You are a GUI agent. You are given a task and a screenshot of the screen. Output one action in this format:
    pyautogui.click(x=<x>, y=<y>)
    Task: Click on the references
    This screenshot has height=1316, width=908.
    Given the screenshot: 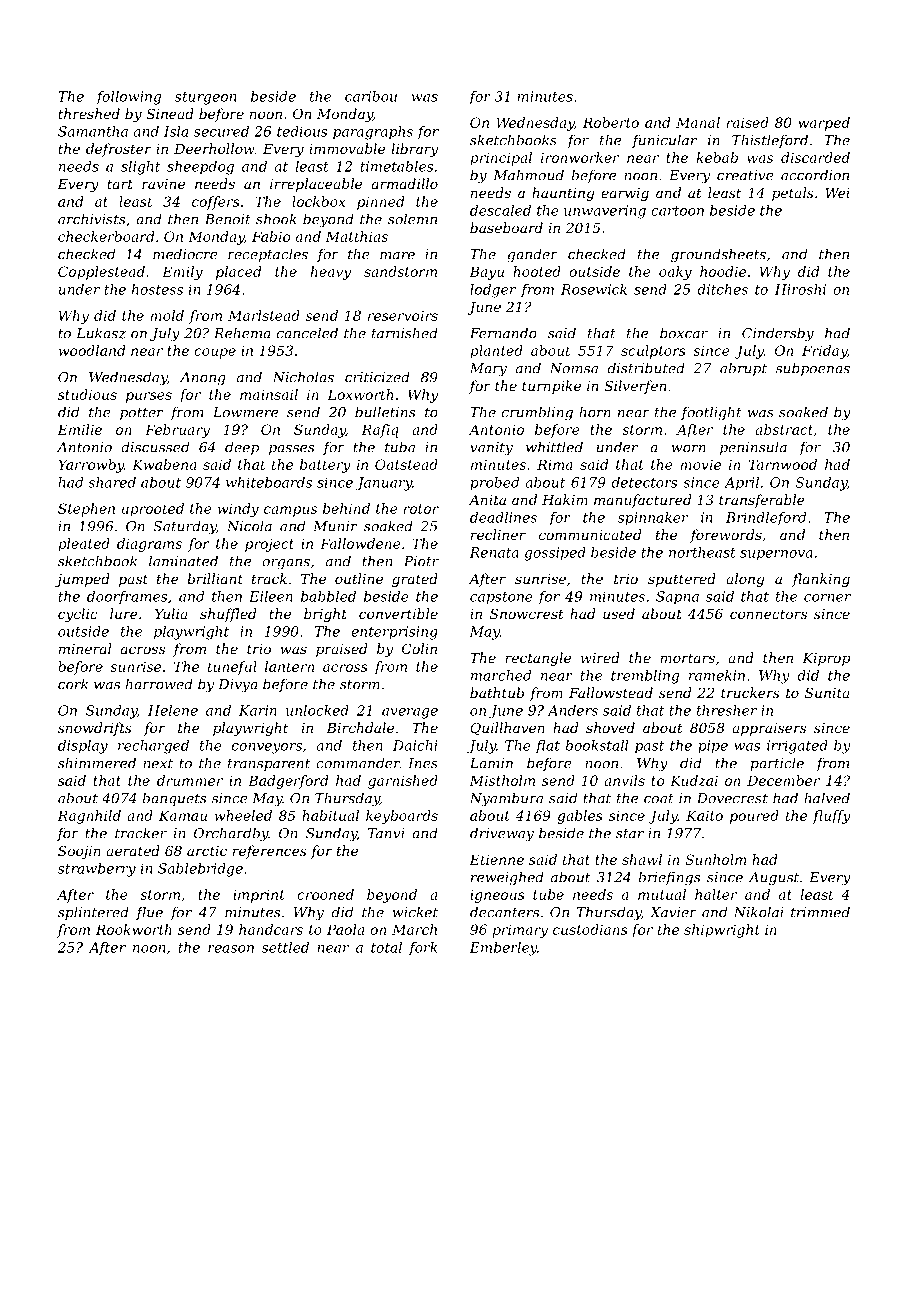 What is the action you would take?
    pyautogui.click(x=270, y=852)
